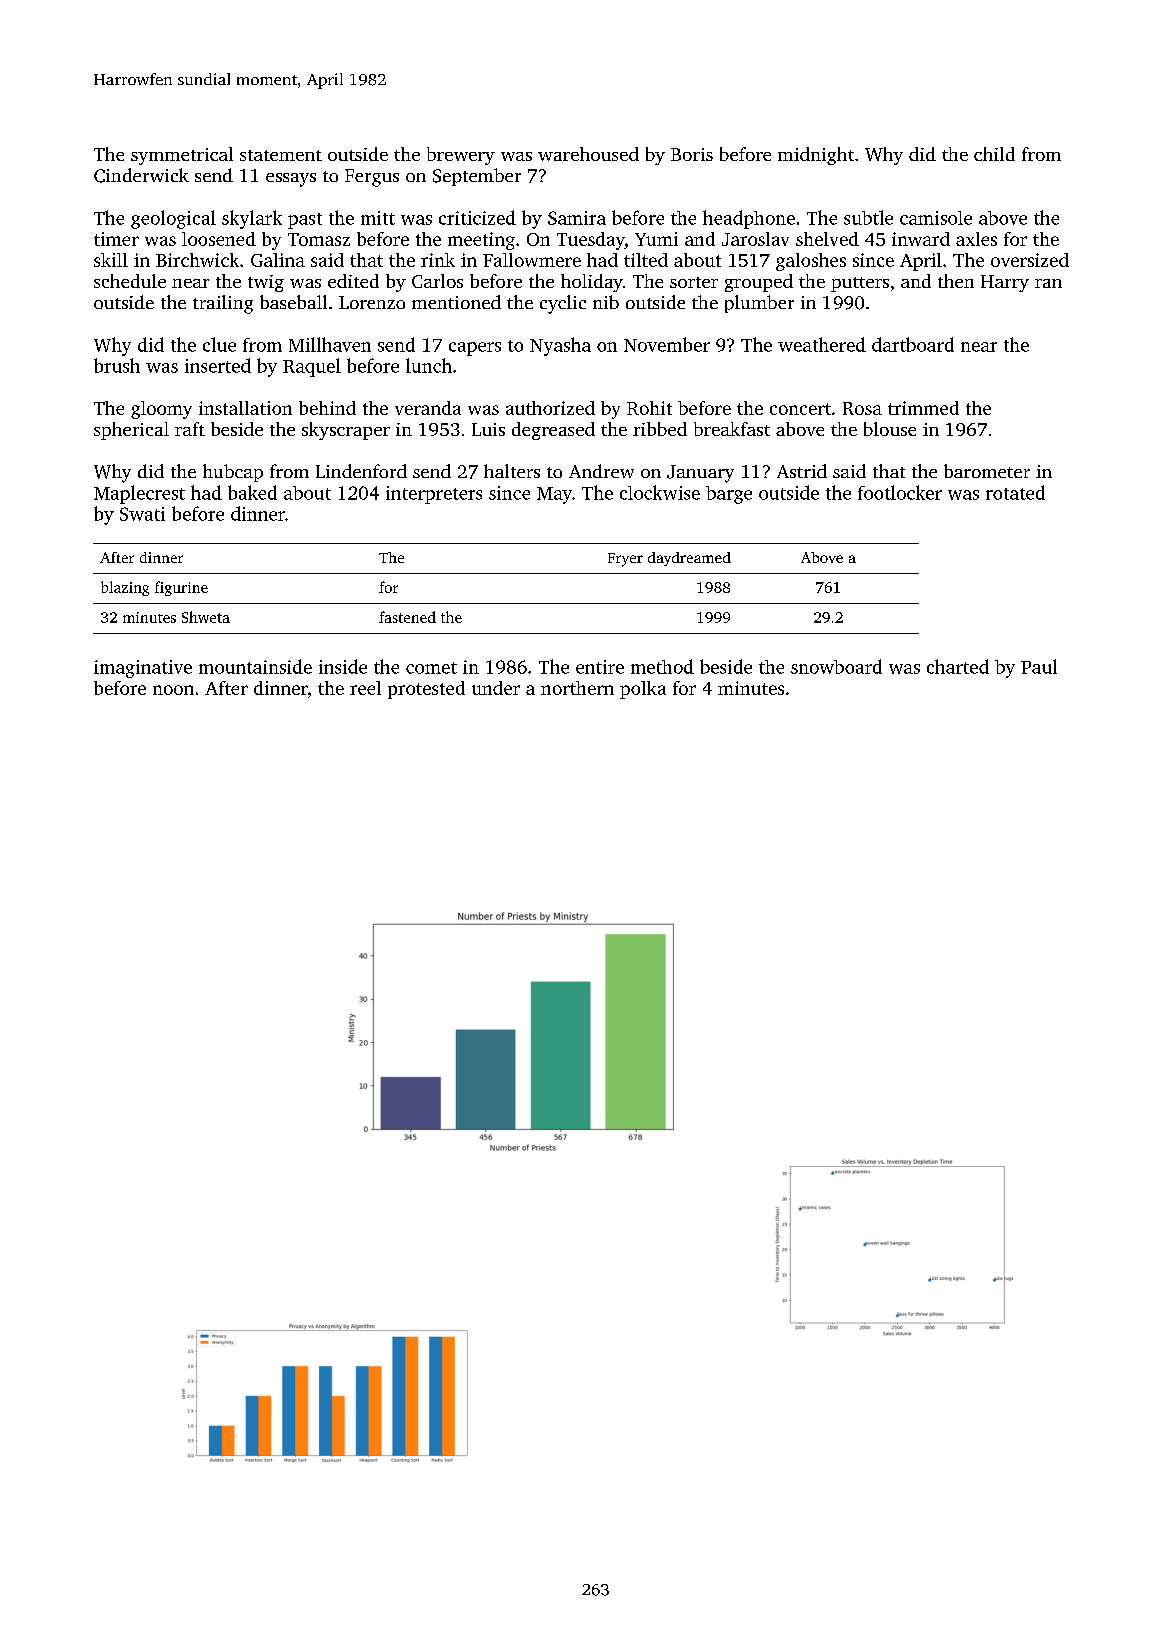 This screenshot has width=1163, height=1645. What do you see at coordinates (588, 154) in the screenshot?
I see `warehoused` at bounding box center [588, 154].
